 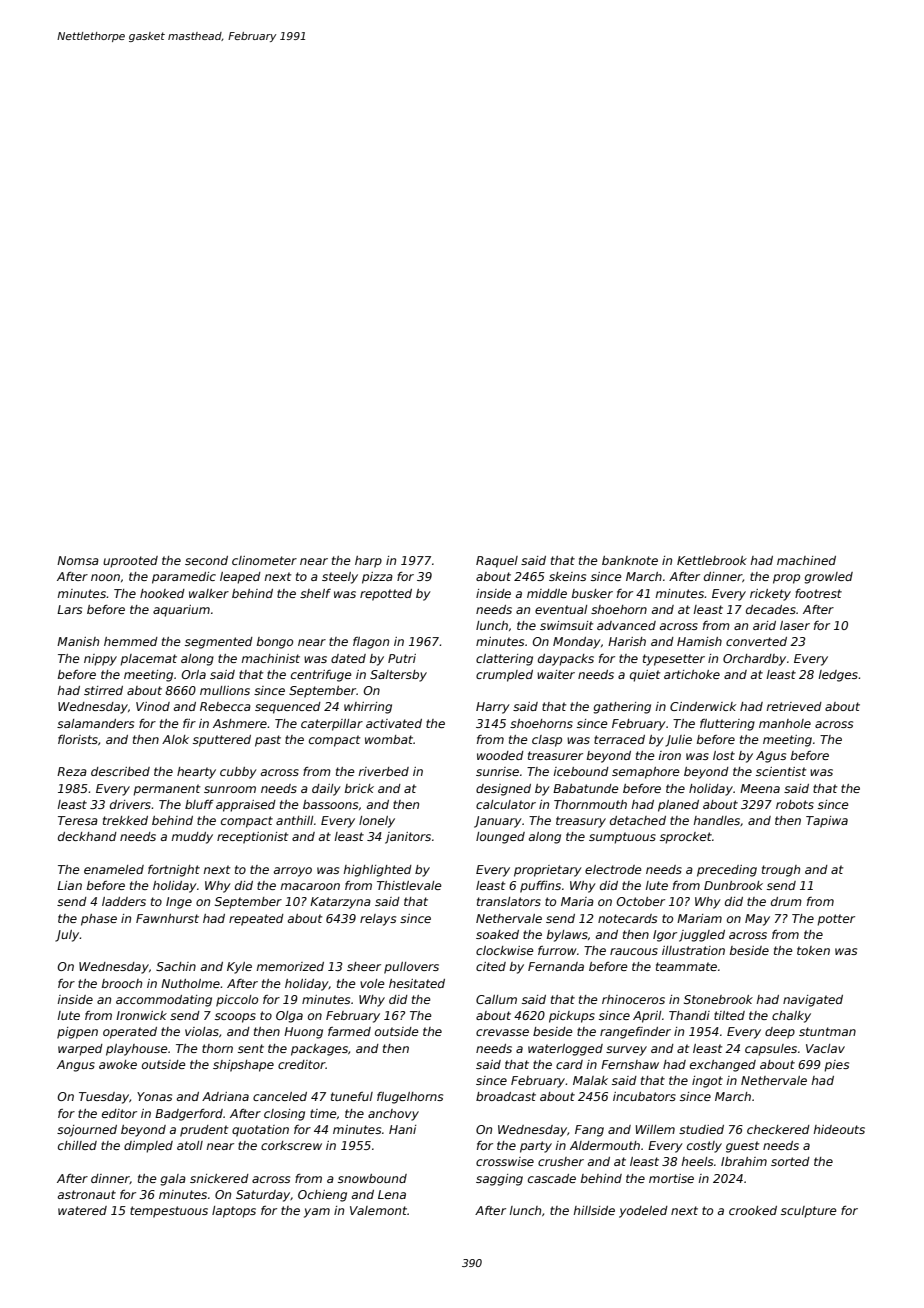 I want to click on pizza, so click(x=377, y=578).
